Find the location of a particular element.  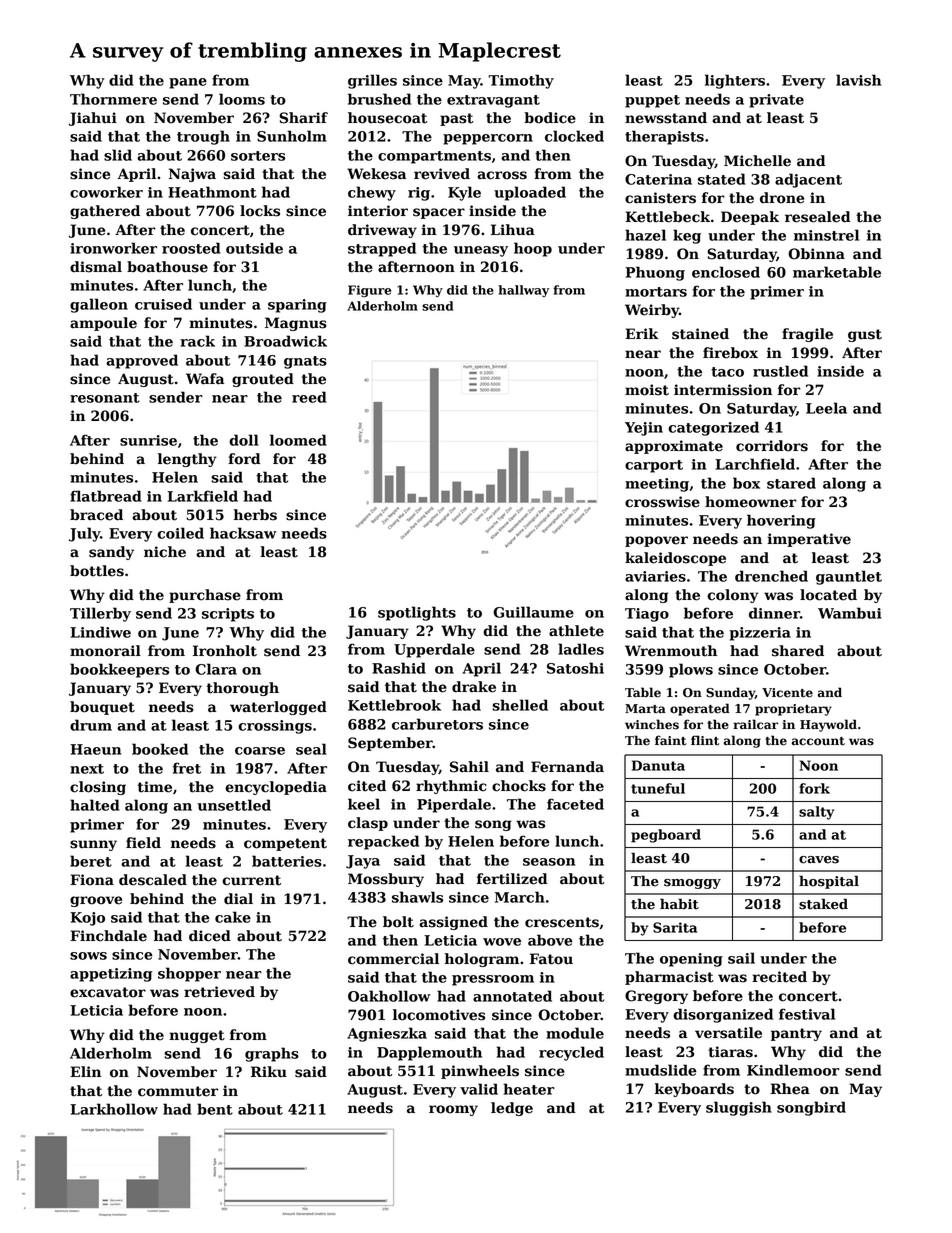

repacked is located at coordinates (383, 842).
